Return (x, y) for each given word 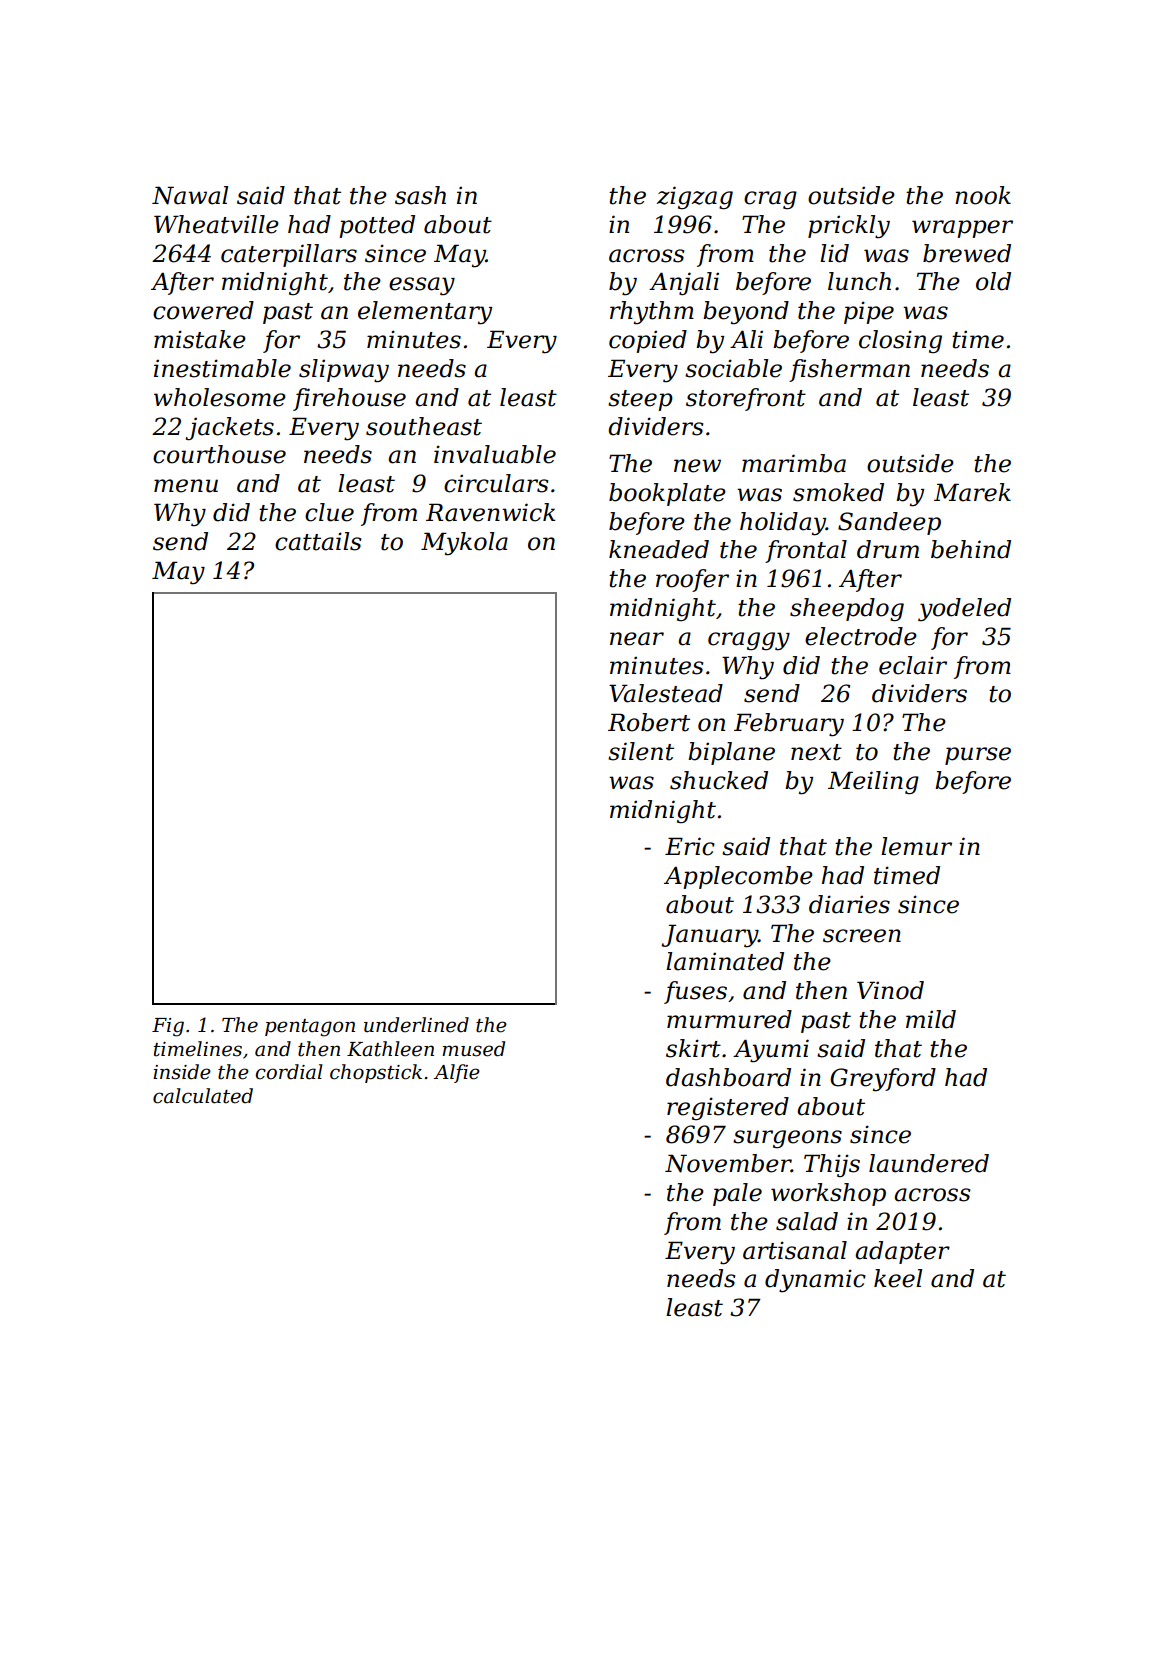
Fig (168, 1027)
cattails (318, 541)
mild (931, 1019)
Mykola (464, 544)
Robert (649, 722)
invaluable (495, 454)
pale (737, 1194)
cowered (203, 310)
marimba (794, 463)
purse (978, 756)
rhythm (652, 313)
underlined (416, 1025)
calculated (203, 1096)
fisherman (849, 370)
